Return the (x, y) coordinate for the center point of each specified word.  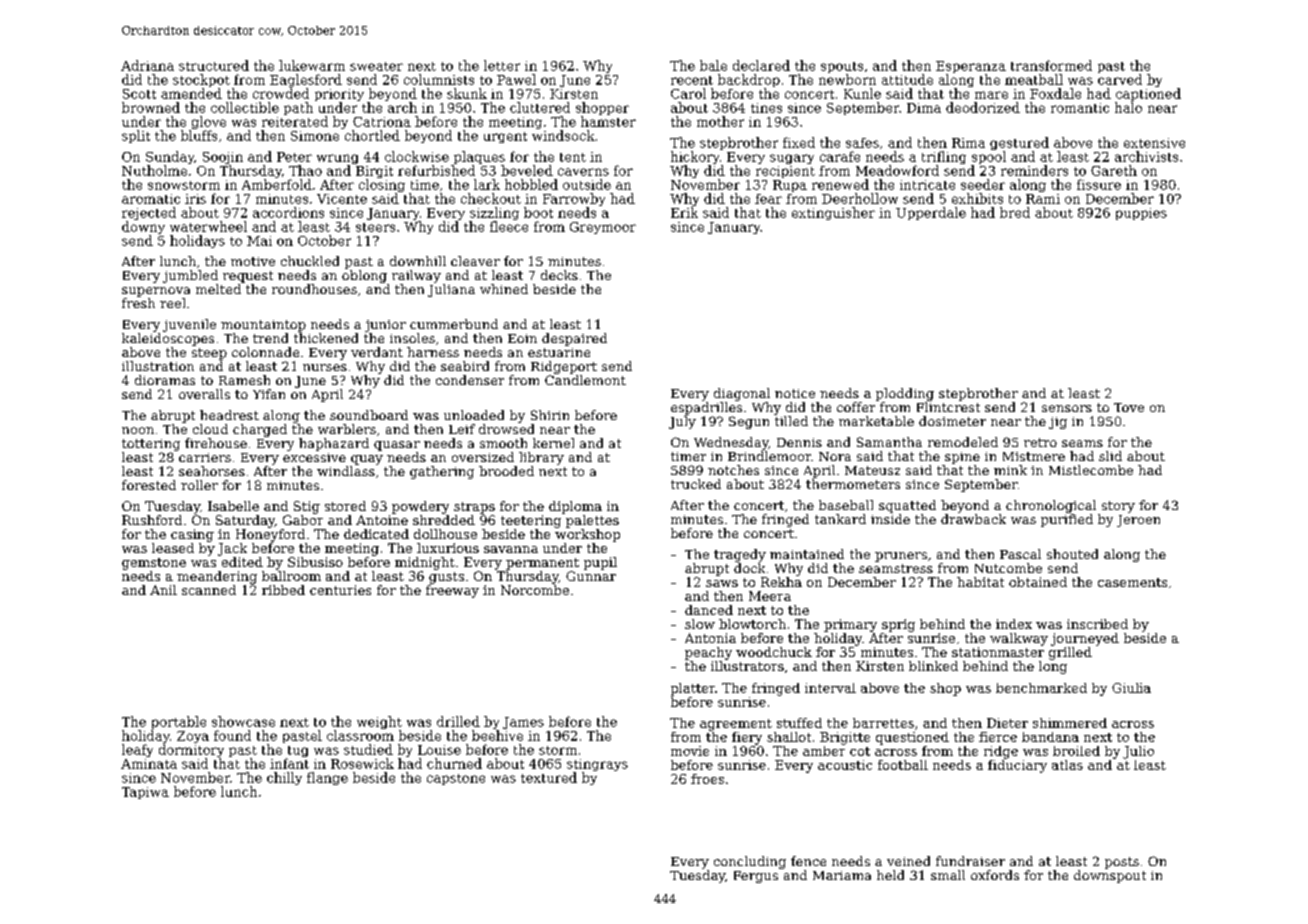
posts (1122, 863)
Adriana (147, 65)
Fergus (756, 877)
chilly (284, 778)
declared (761, 65)
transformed (1051, 65)
